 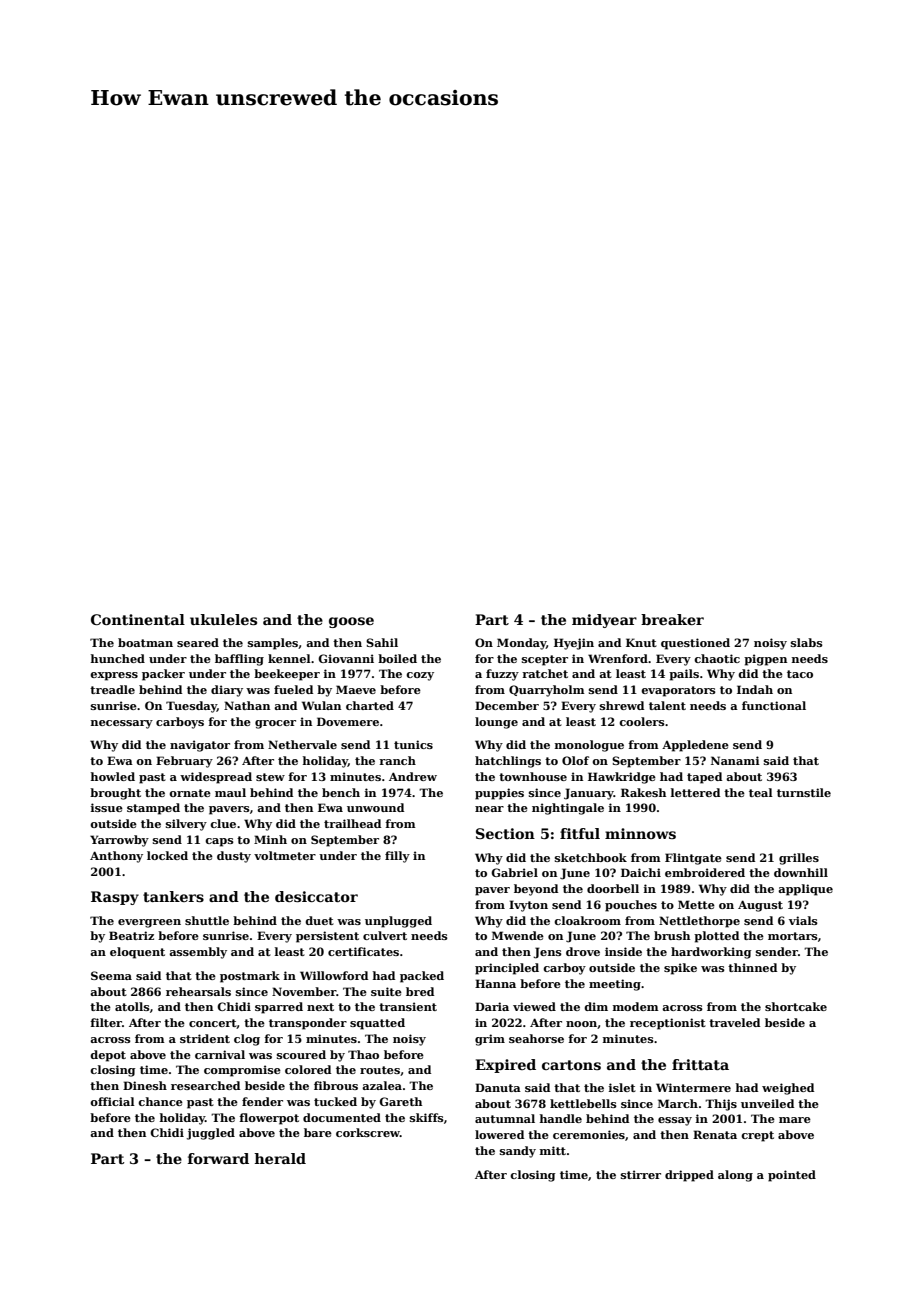 What do you see at coordinates (223, 619) in the screenshot?
I see `ukuleles` at bounding box center [223, 619].
